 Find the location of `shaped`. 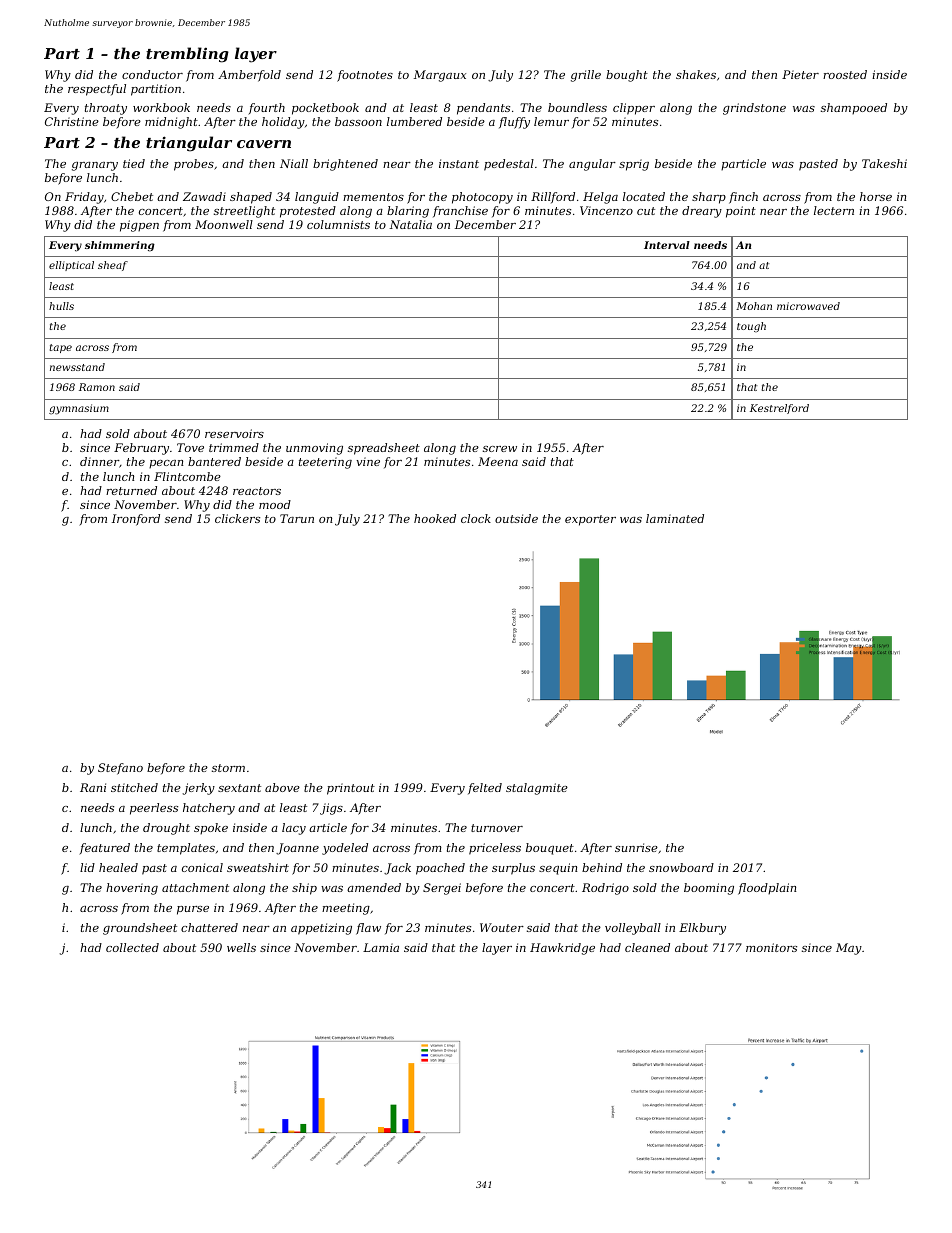

shaped is located at coordinates (251, 198).
